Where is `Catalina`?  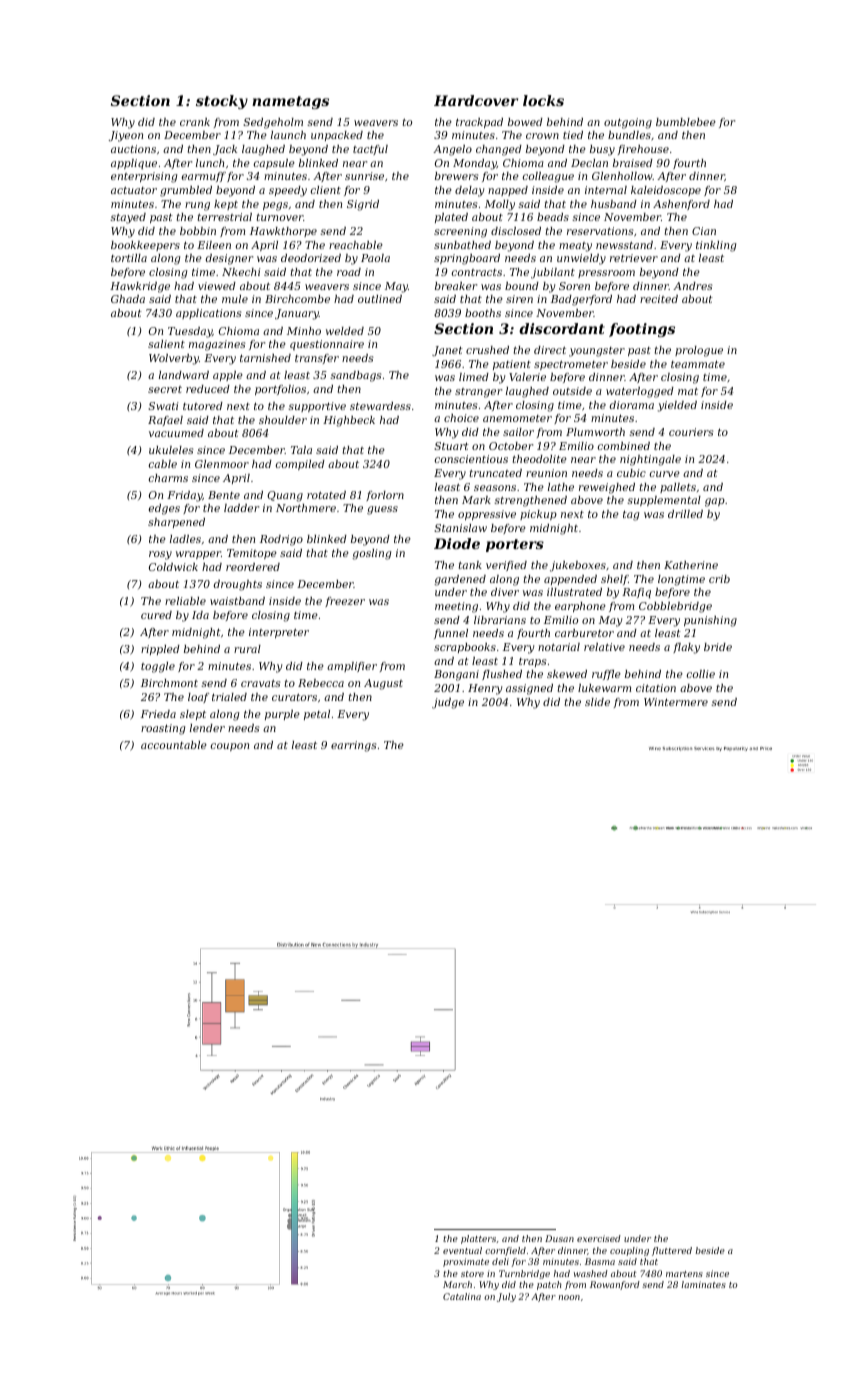
Catalina is located at coordinates (462, 1296).
